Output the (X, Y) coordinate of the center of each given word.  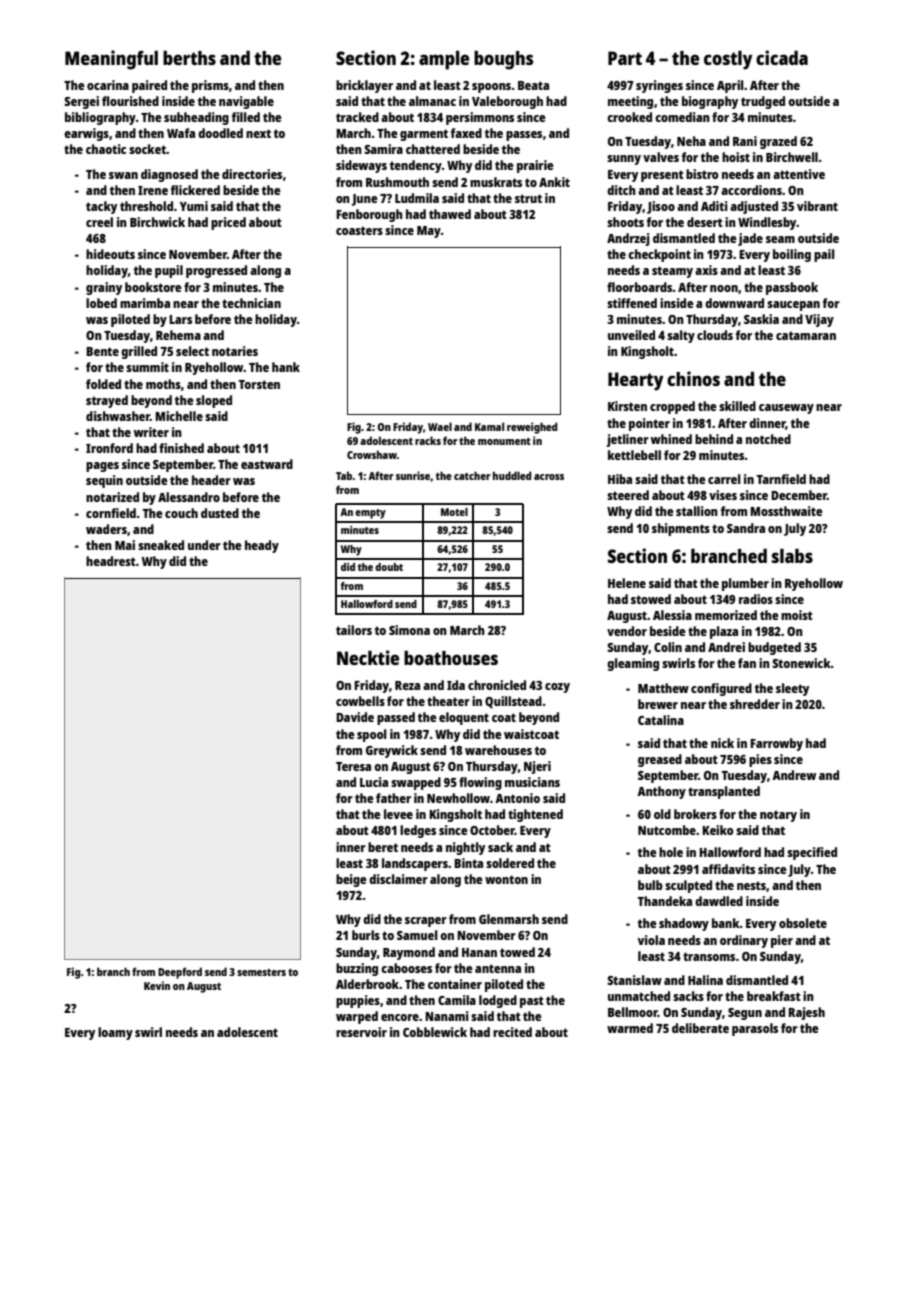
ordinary (744, 941)
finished (181, 448)
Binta (468, 863)
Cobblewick (435, 1032)
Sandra (746, 528)
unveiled (631, 335)
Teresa (353, 766)
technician (251, 303)
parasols (755, 1029)
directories (252, 174)
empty (370, 514)
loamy (115, 1033)
